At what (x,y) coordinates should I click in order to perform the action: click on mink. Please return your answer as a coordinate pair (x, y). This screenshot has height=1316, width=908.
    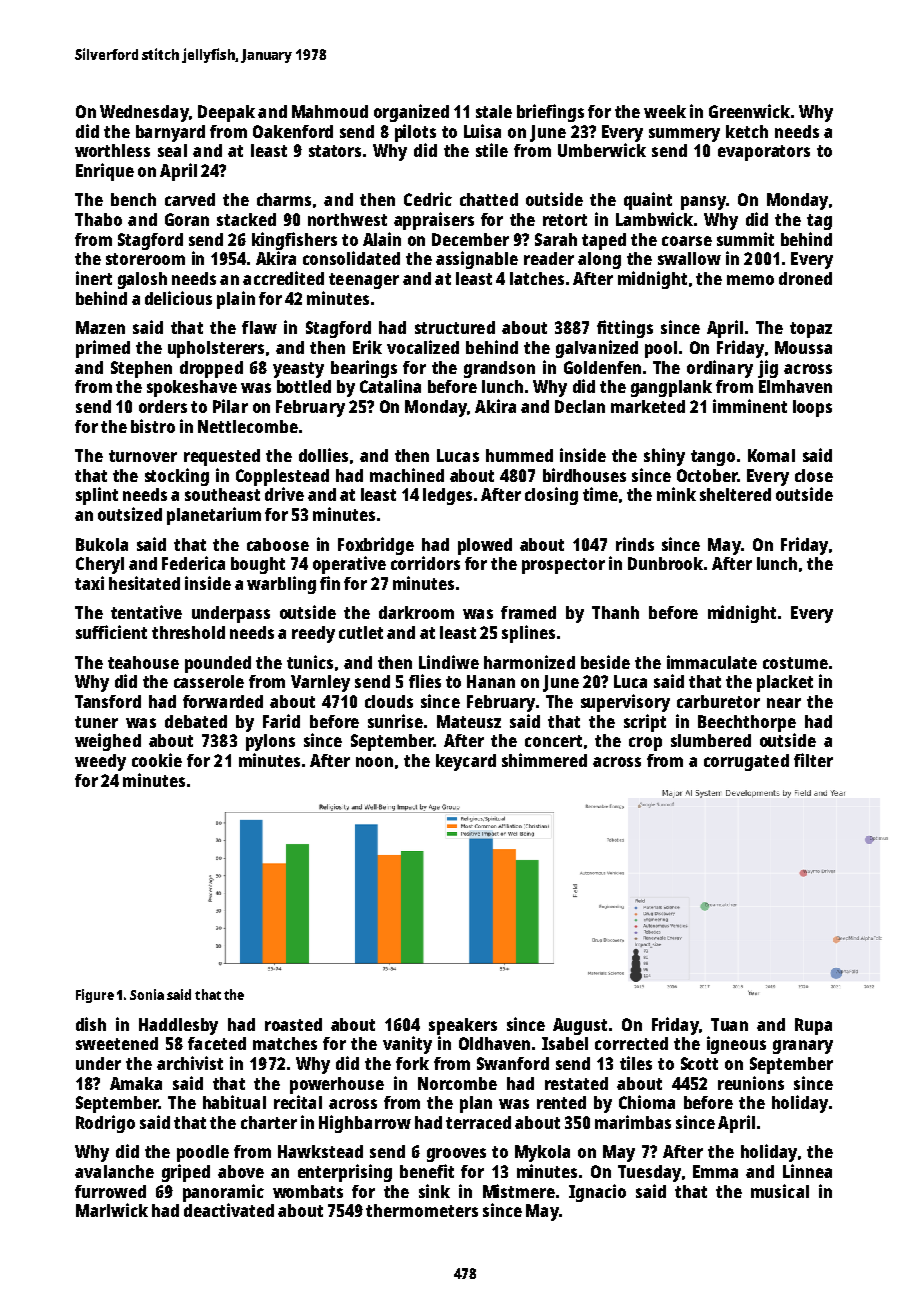
    Looking at the image, I should click on (676, 494).
